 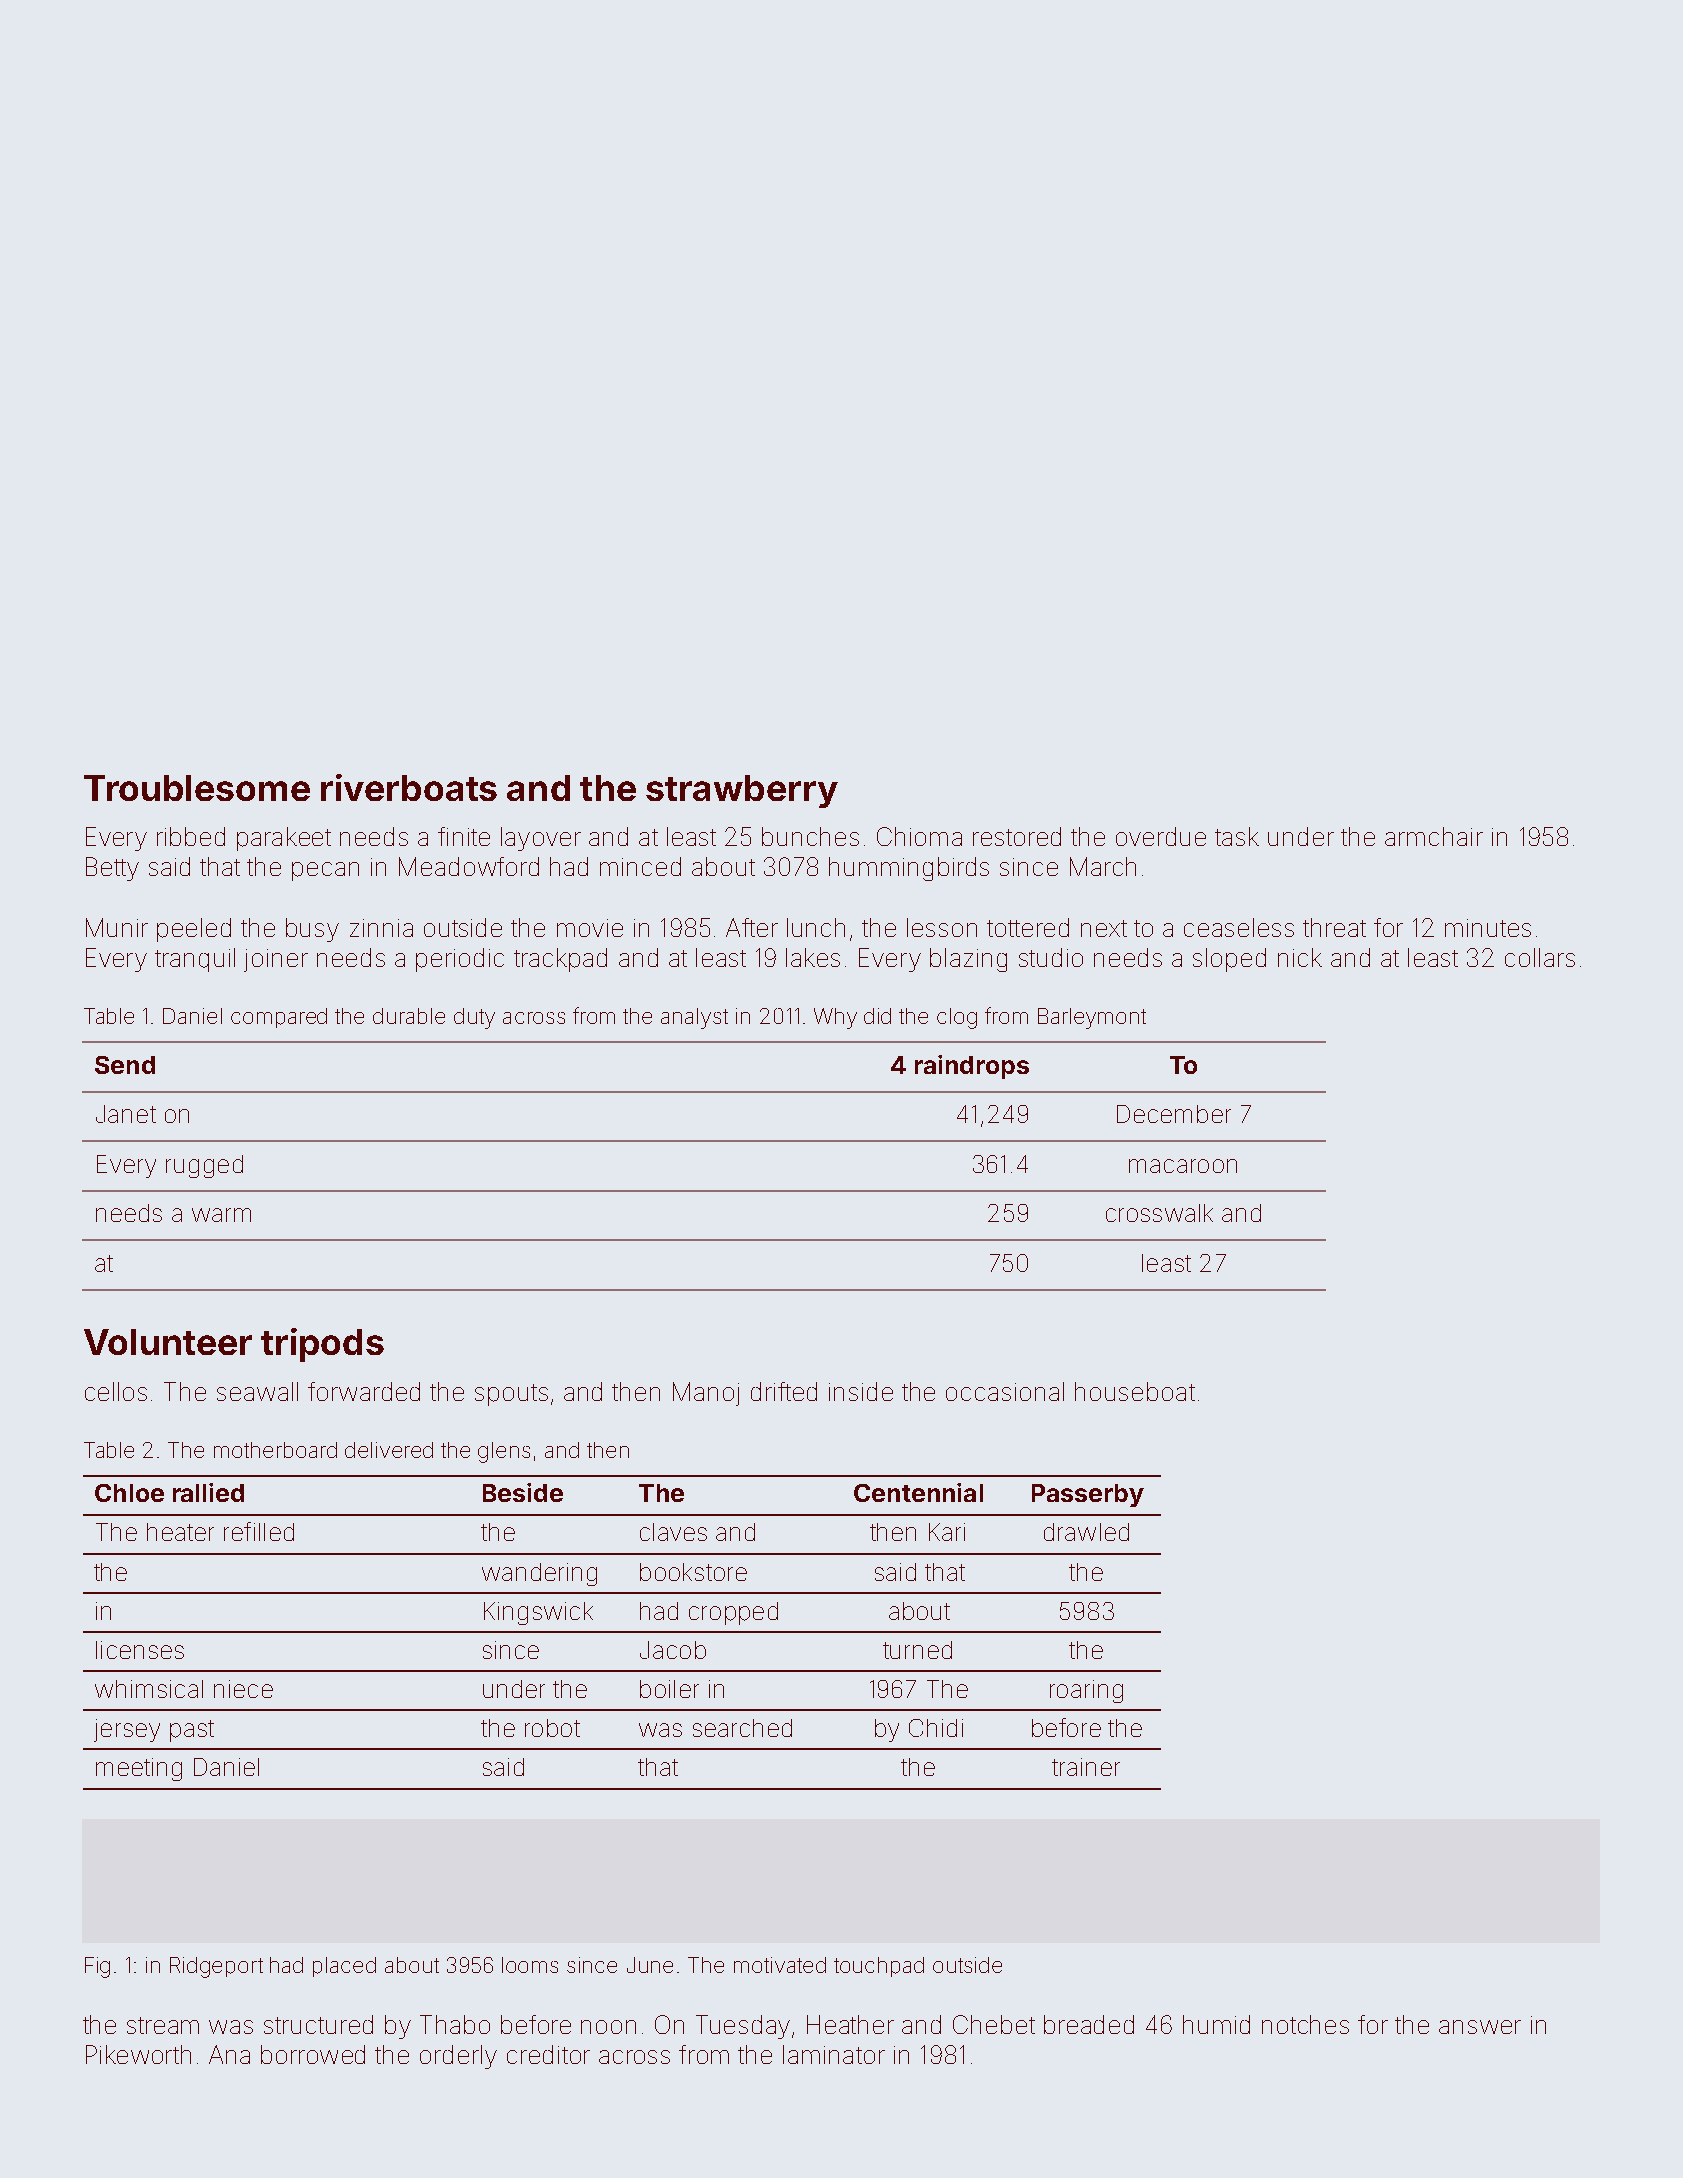 What do you see at coordinates (1086, 1767) in the image?
I see `trainer` at bounding box center [1086, 1767].
